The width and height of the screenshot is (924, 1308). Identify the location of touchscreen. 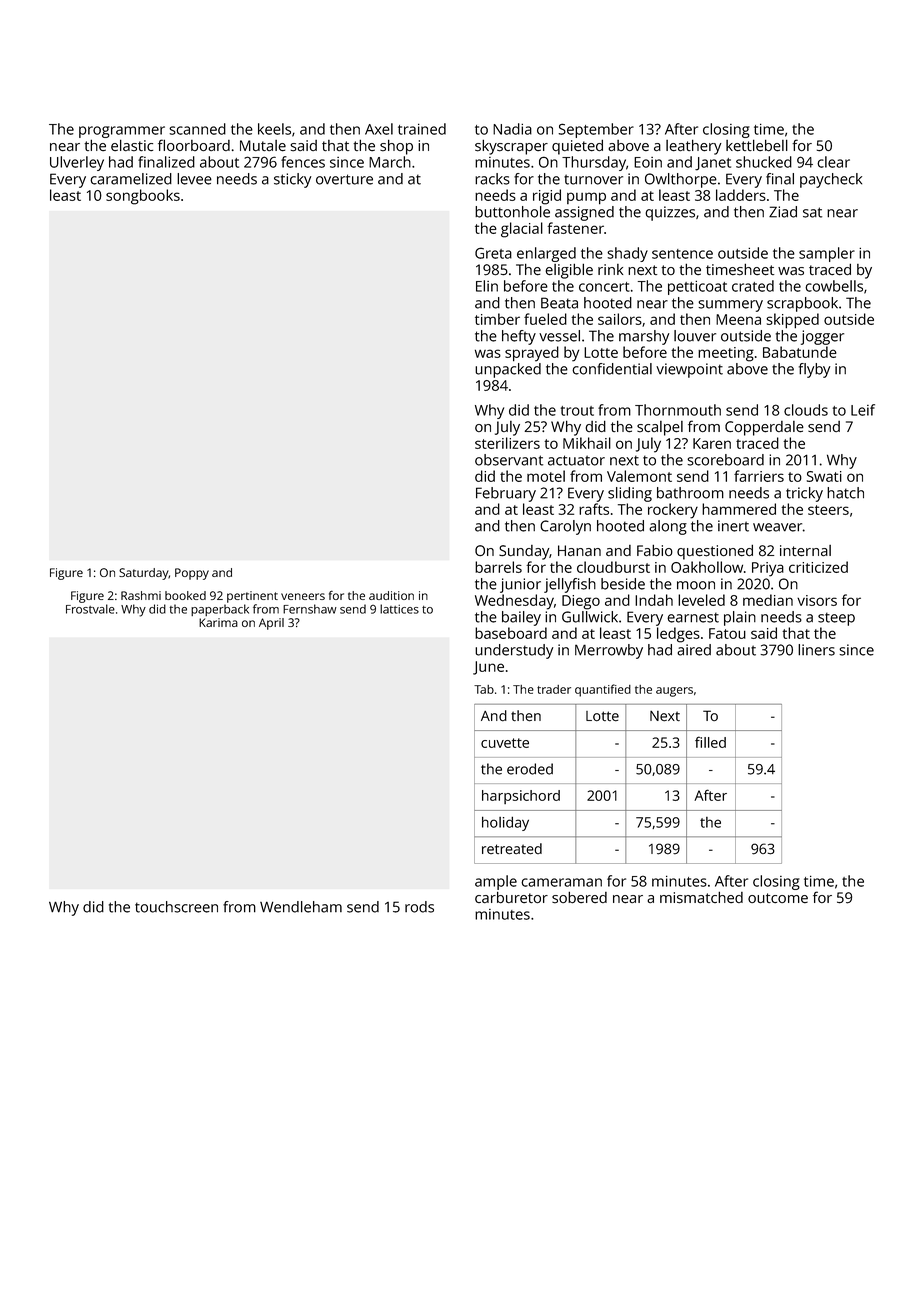
(176, 907).
